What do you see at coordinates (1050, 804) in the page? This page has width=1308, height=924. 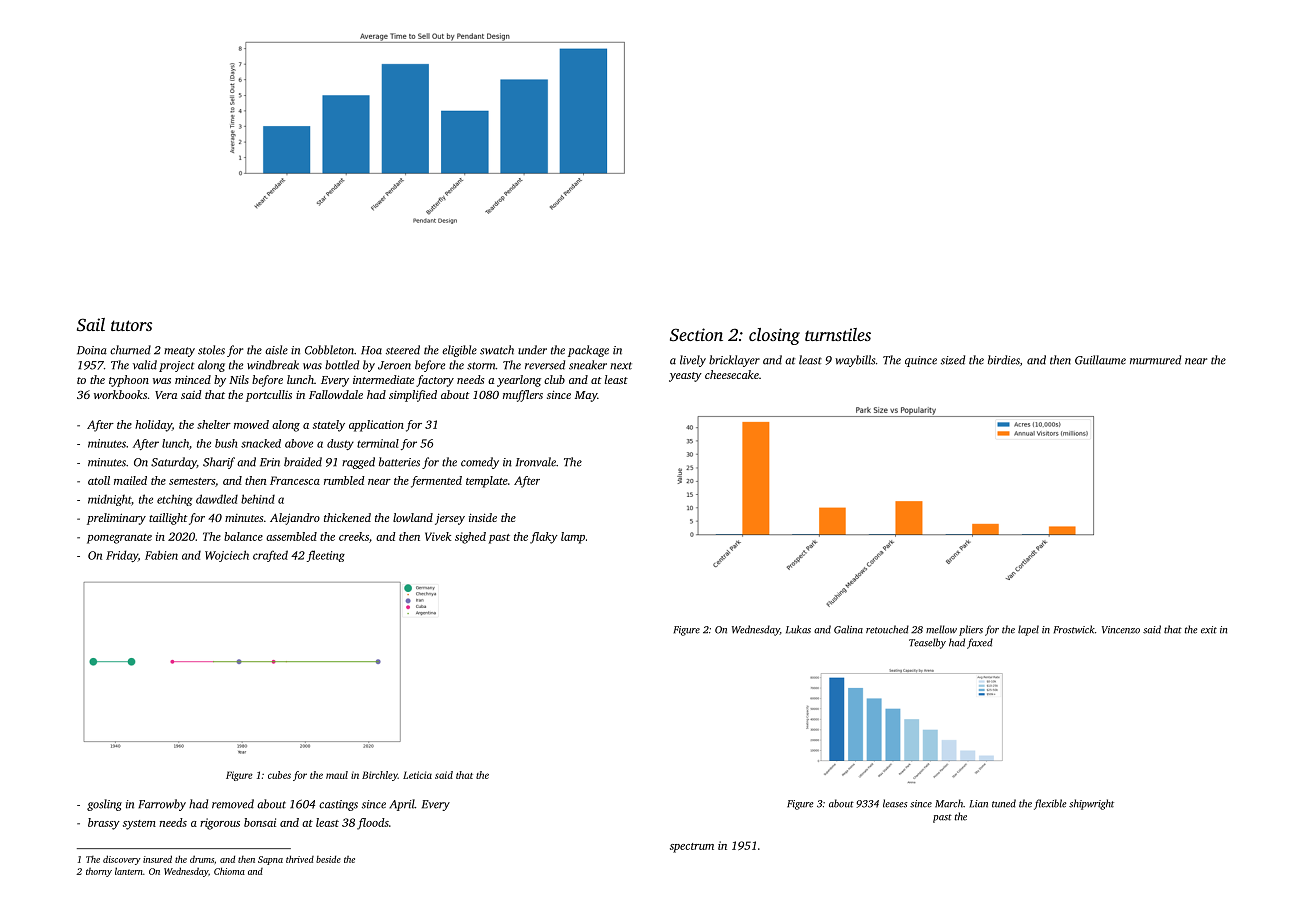 I see `flexible` at bounding box center [1050, 804].
